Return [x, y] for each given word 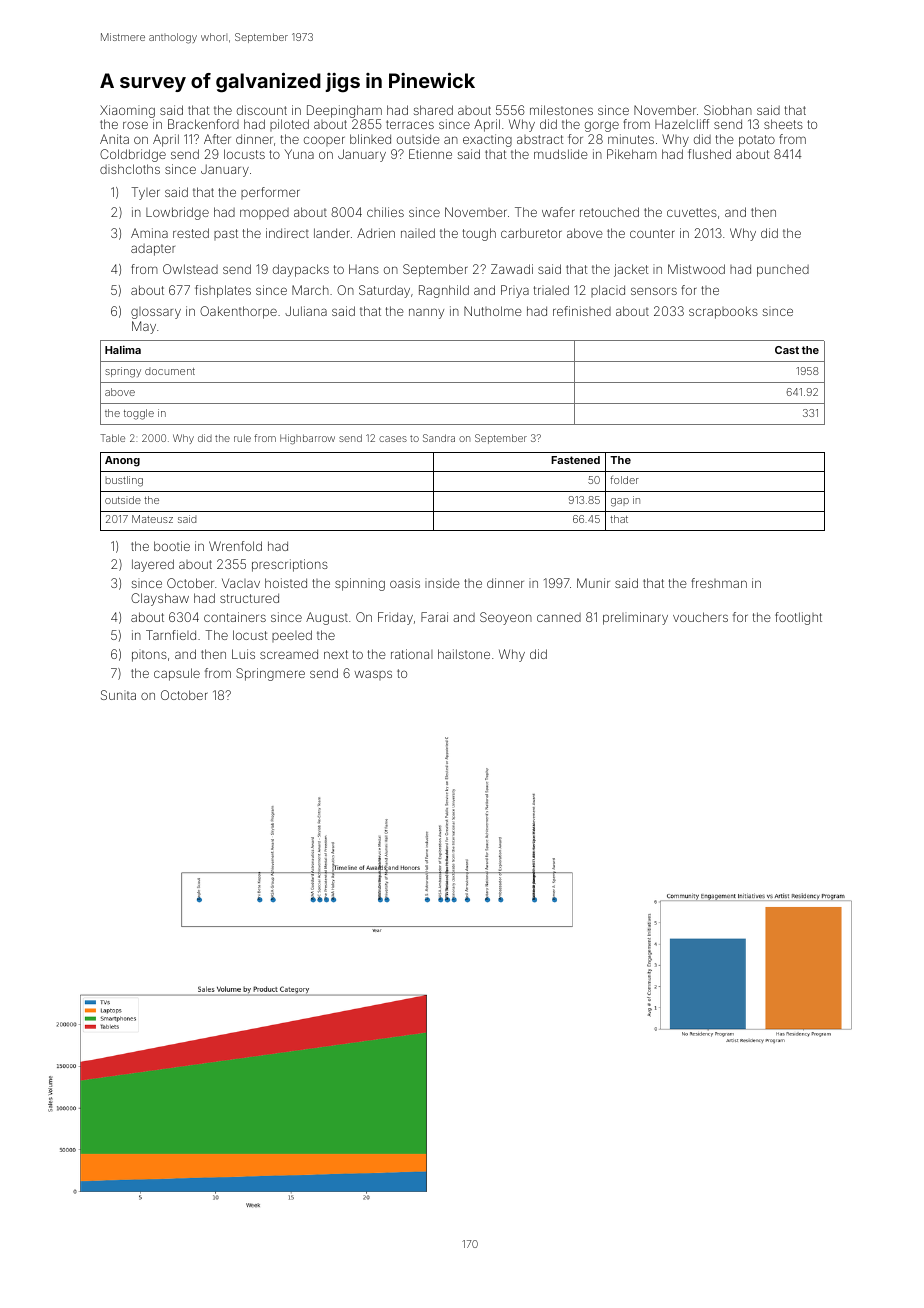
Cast [787, 350]
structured [249, 598]
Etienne [430, 154]
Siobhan [728, 110]
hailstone [464, 654]
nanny [426, 313]
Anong [122, 461]
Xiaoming [127, 111]
